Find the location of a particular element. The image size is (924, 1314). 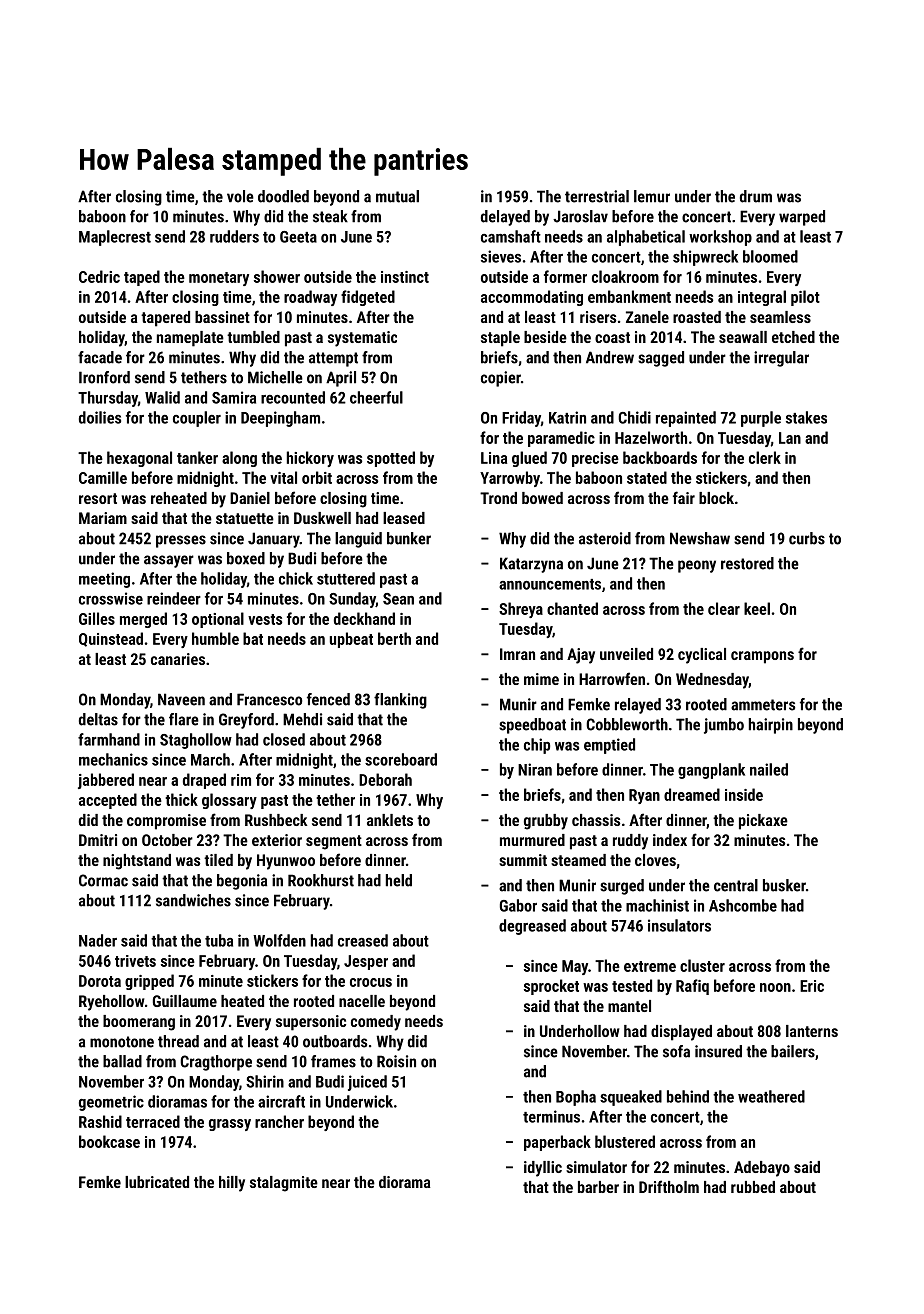

pickaxe is located at coordinates (763, 822).
